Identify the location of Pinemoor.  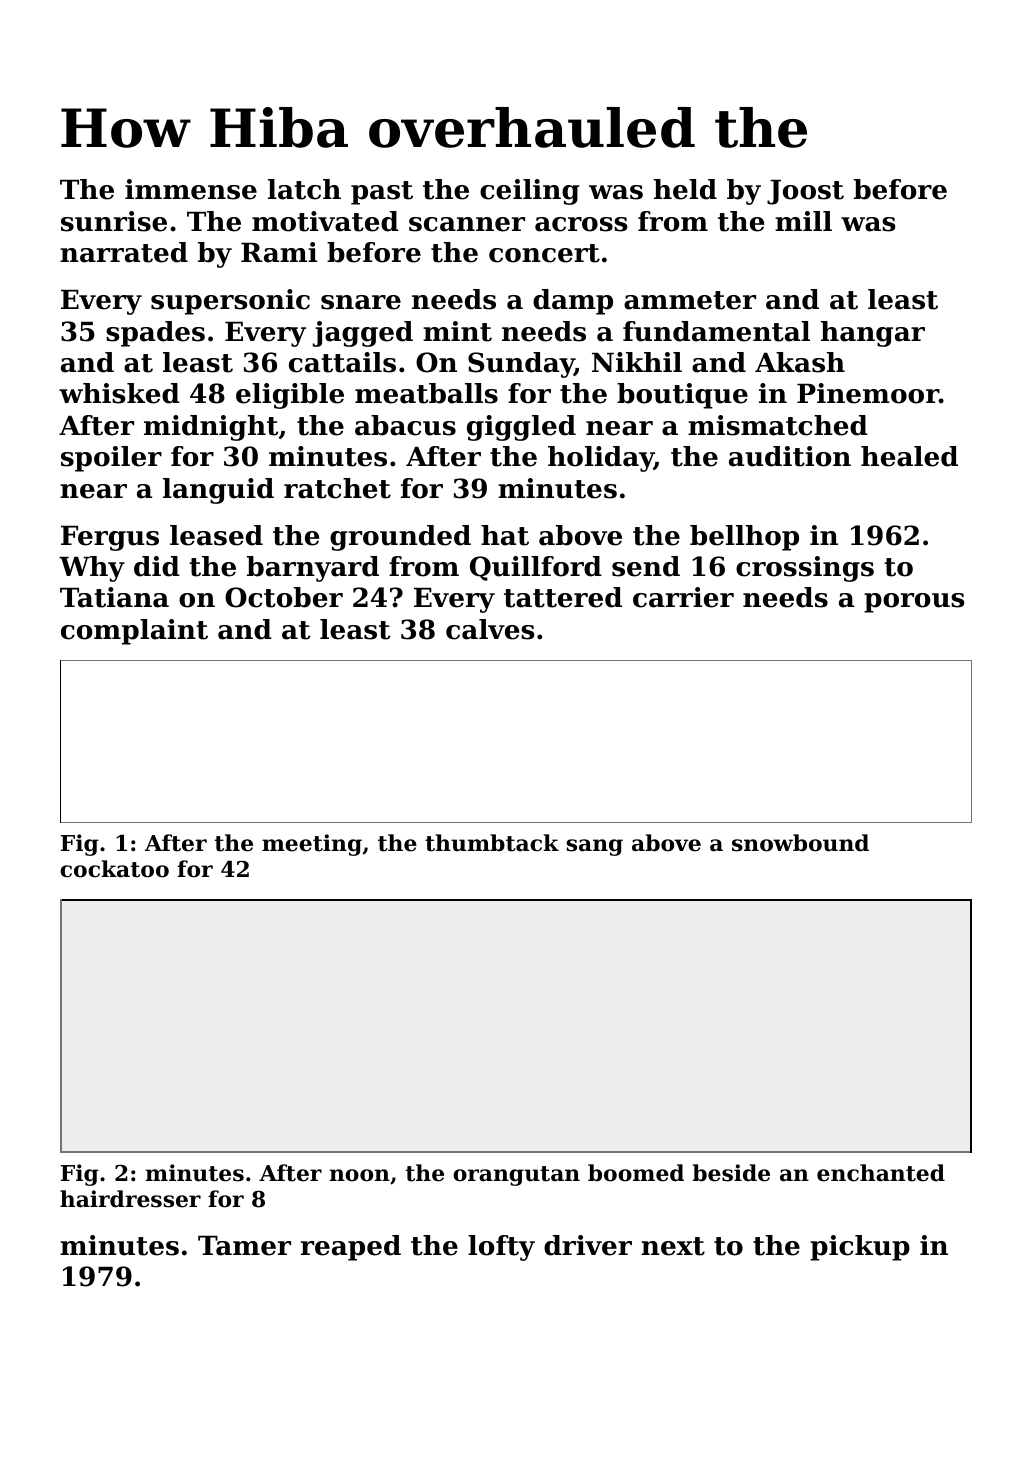
(868, 393).
